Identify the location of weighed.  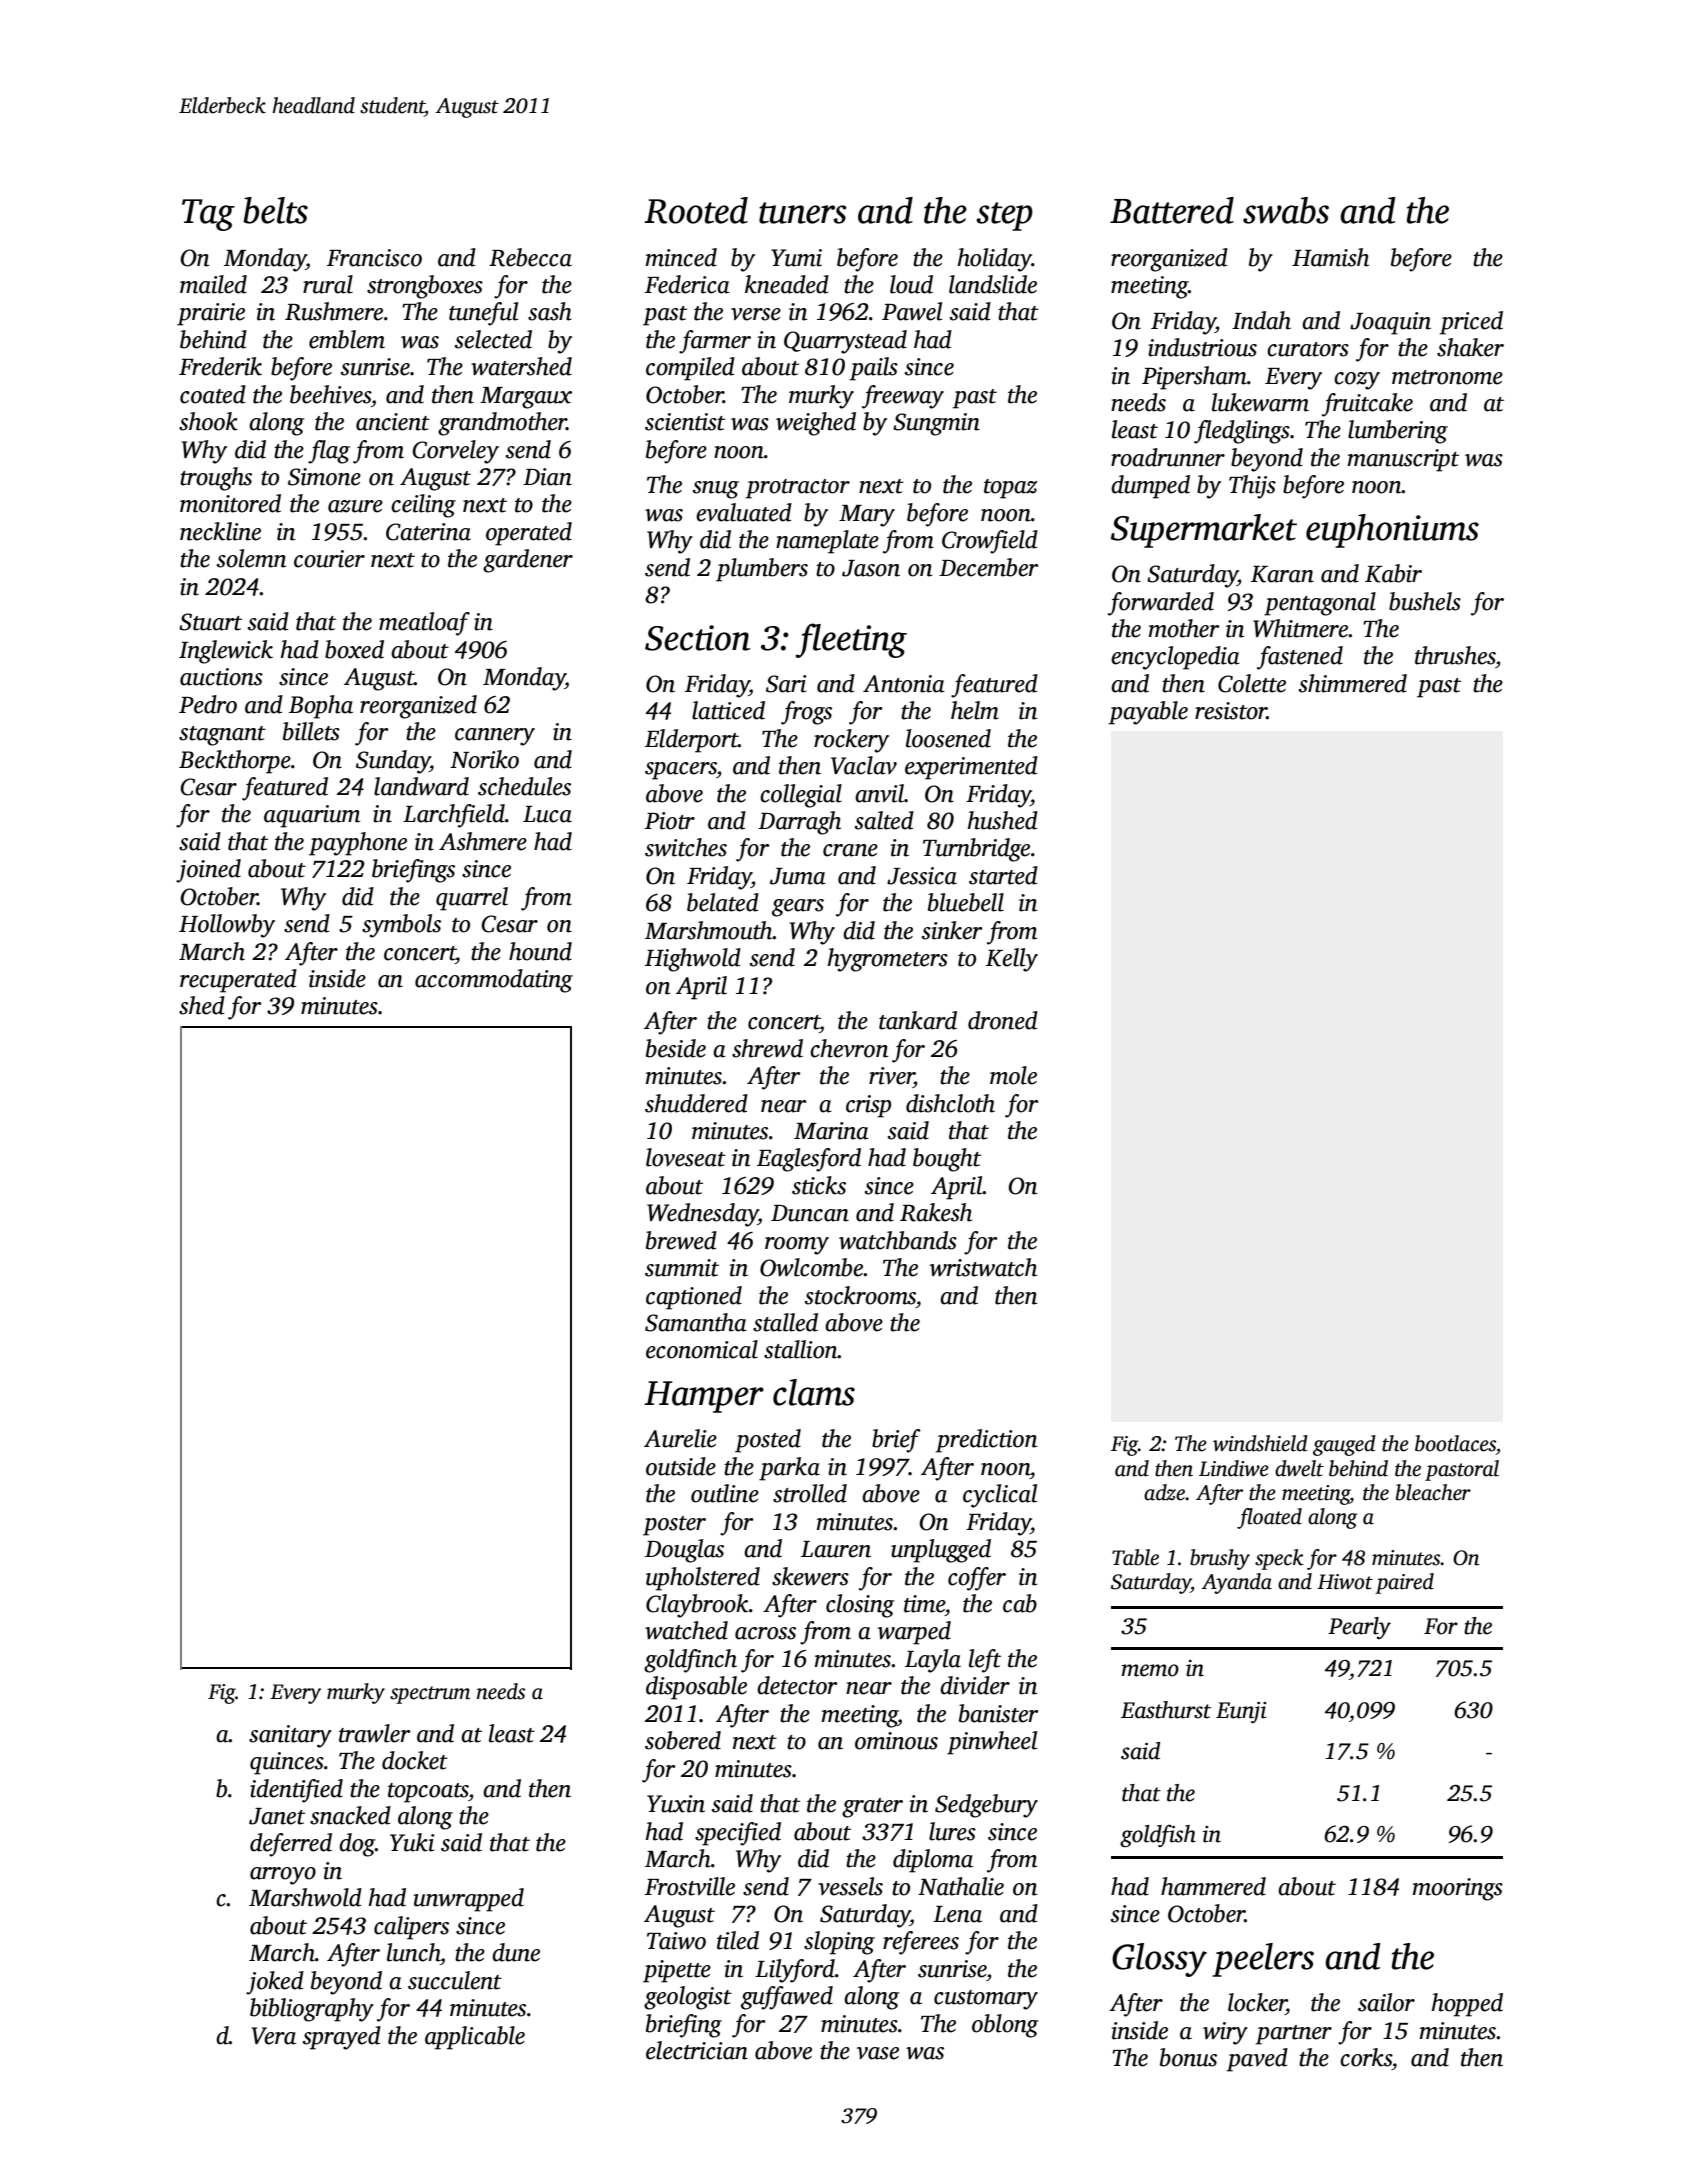
(816, 424).
